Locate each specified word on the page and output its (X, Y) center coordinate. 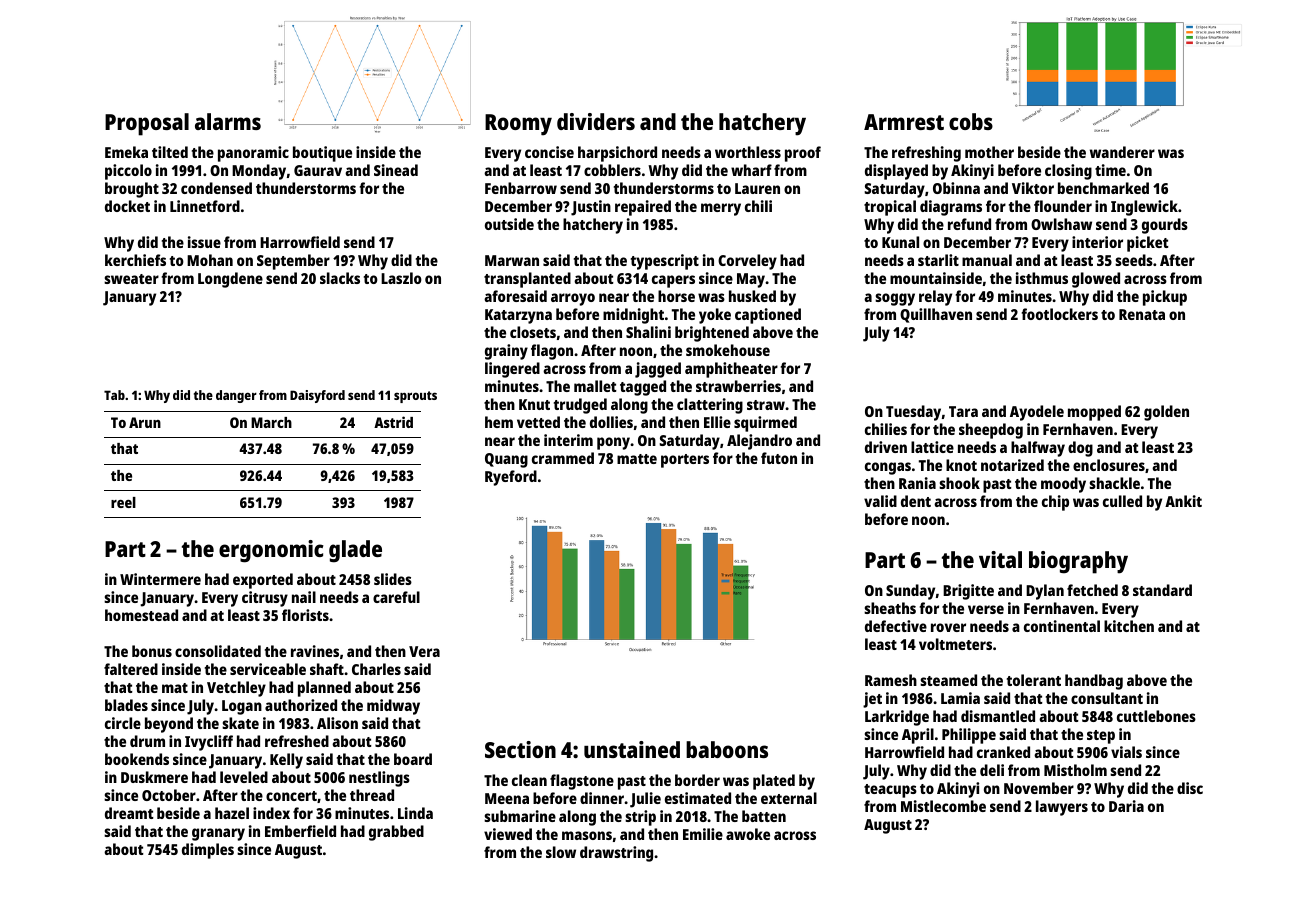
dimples (208, 851)
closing (1068, 172)
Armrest (904, 122)
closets (533, 332)
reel (123, 502)
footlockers (1060, 314)
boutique (322, 154)
